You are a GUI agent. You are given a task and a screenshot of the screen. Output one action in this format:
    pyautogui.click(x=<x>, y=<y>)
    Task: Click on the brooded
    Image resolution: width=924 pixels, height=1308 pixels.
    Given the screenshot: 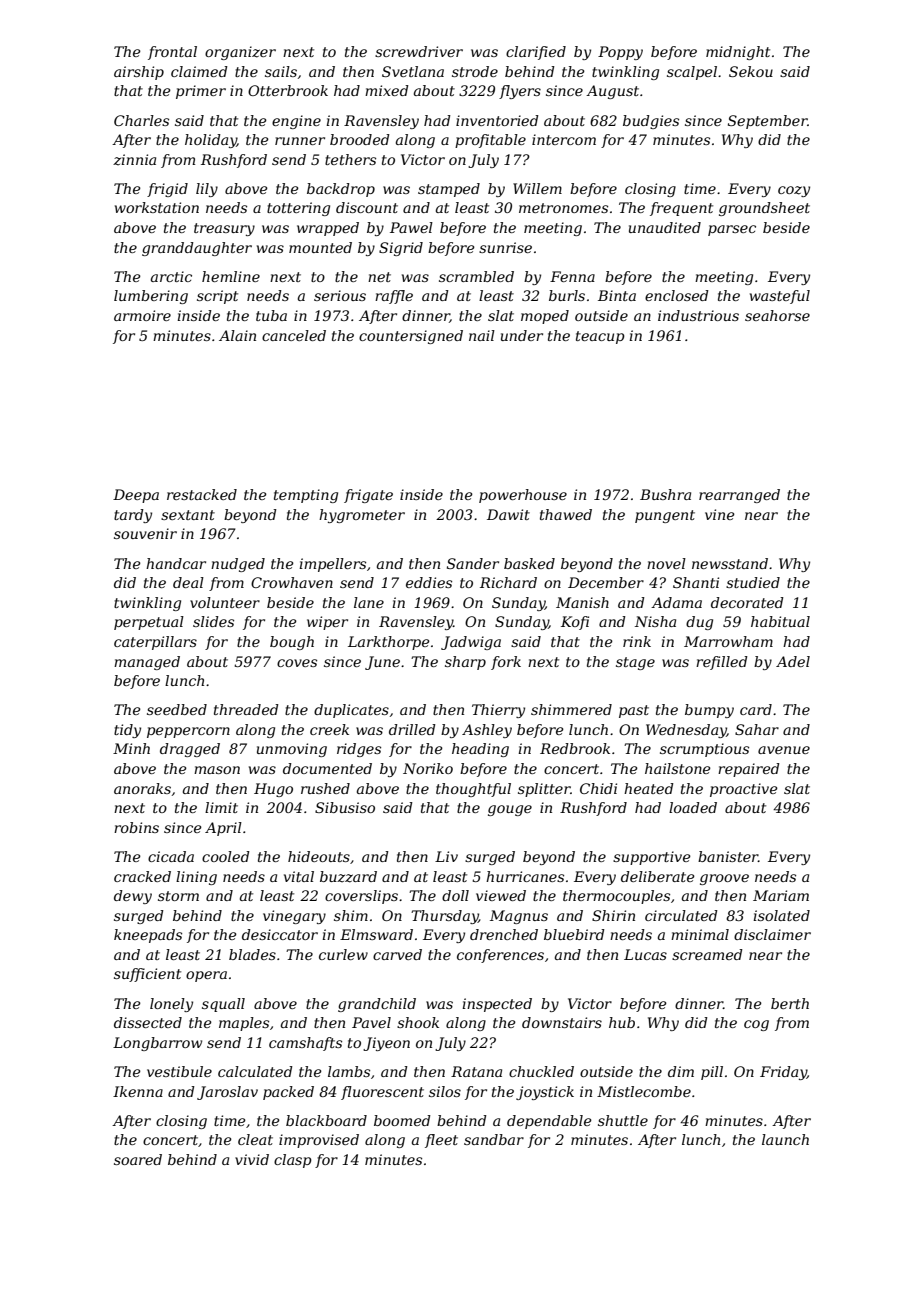 What is the action you would take?
    pyautogui.click(x=360, y=139)
